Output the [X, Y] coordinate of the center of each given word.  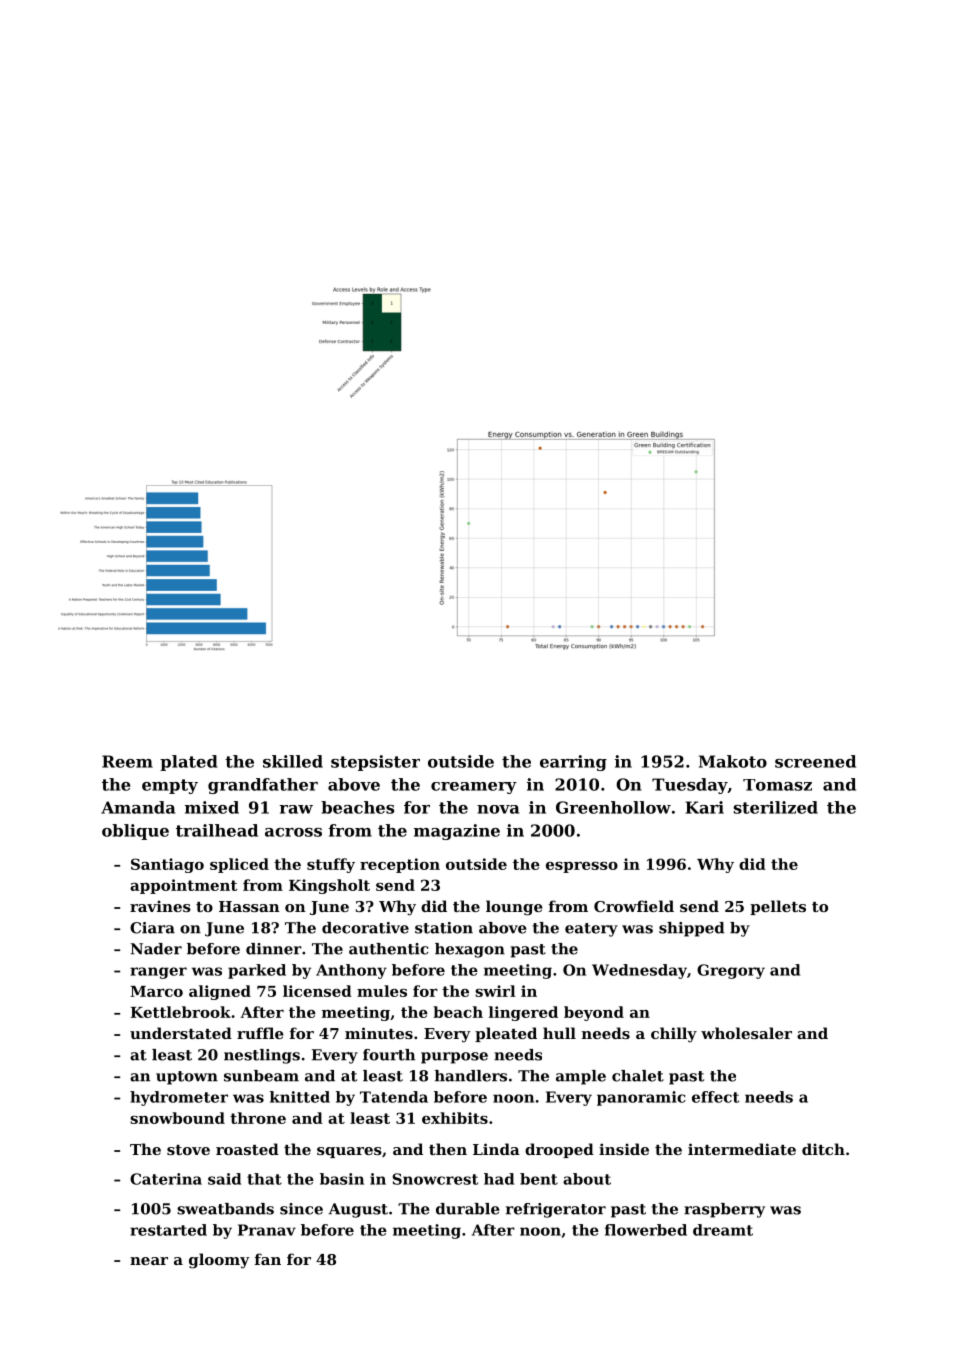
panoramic [641, 1098]
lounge [514, 908]
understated [181, 1033]
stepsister [375, 763]
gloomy [219, 1261]
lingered [523, 1013]
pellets [778, 907]
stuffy [331, 865]
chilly [674, 1035]
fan [268, 1259]
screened [815, 761]
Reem [127, 761]
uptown [187, 1078]
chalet [638, 1076]
